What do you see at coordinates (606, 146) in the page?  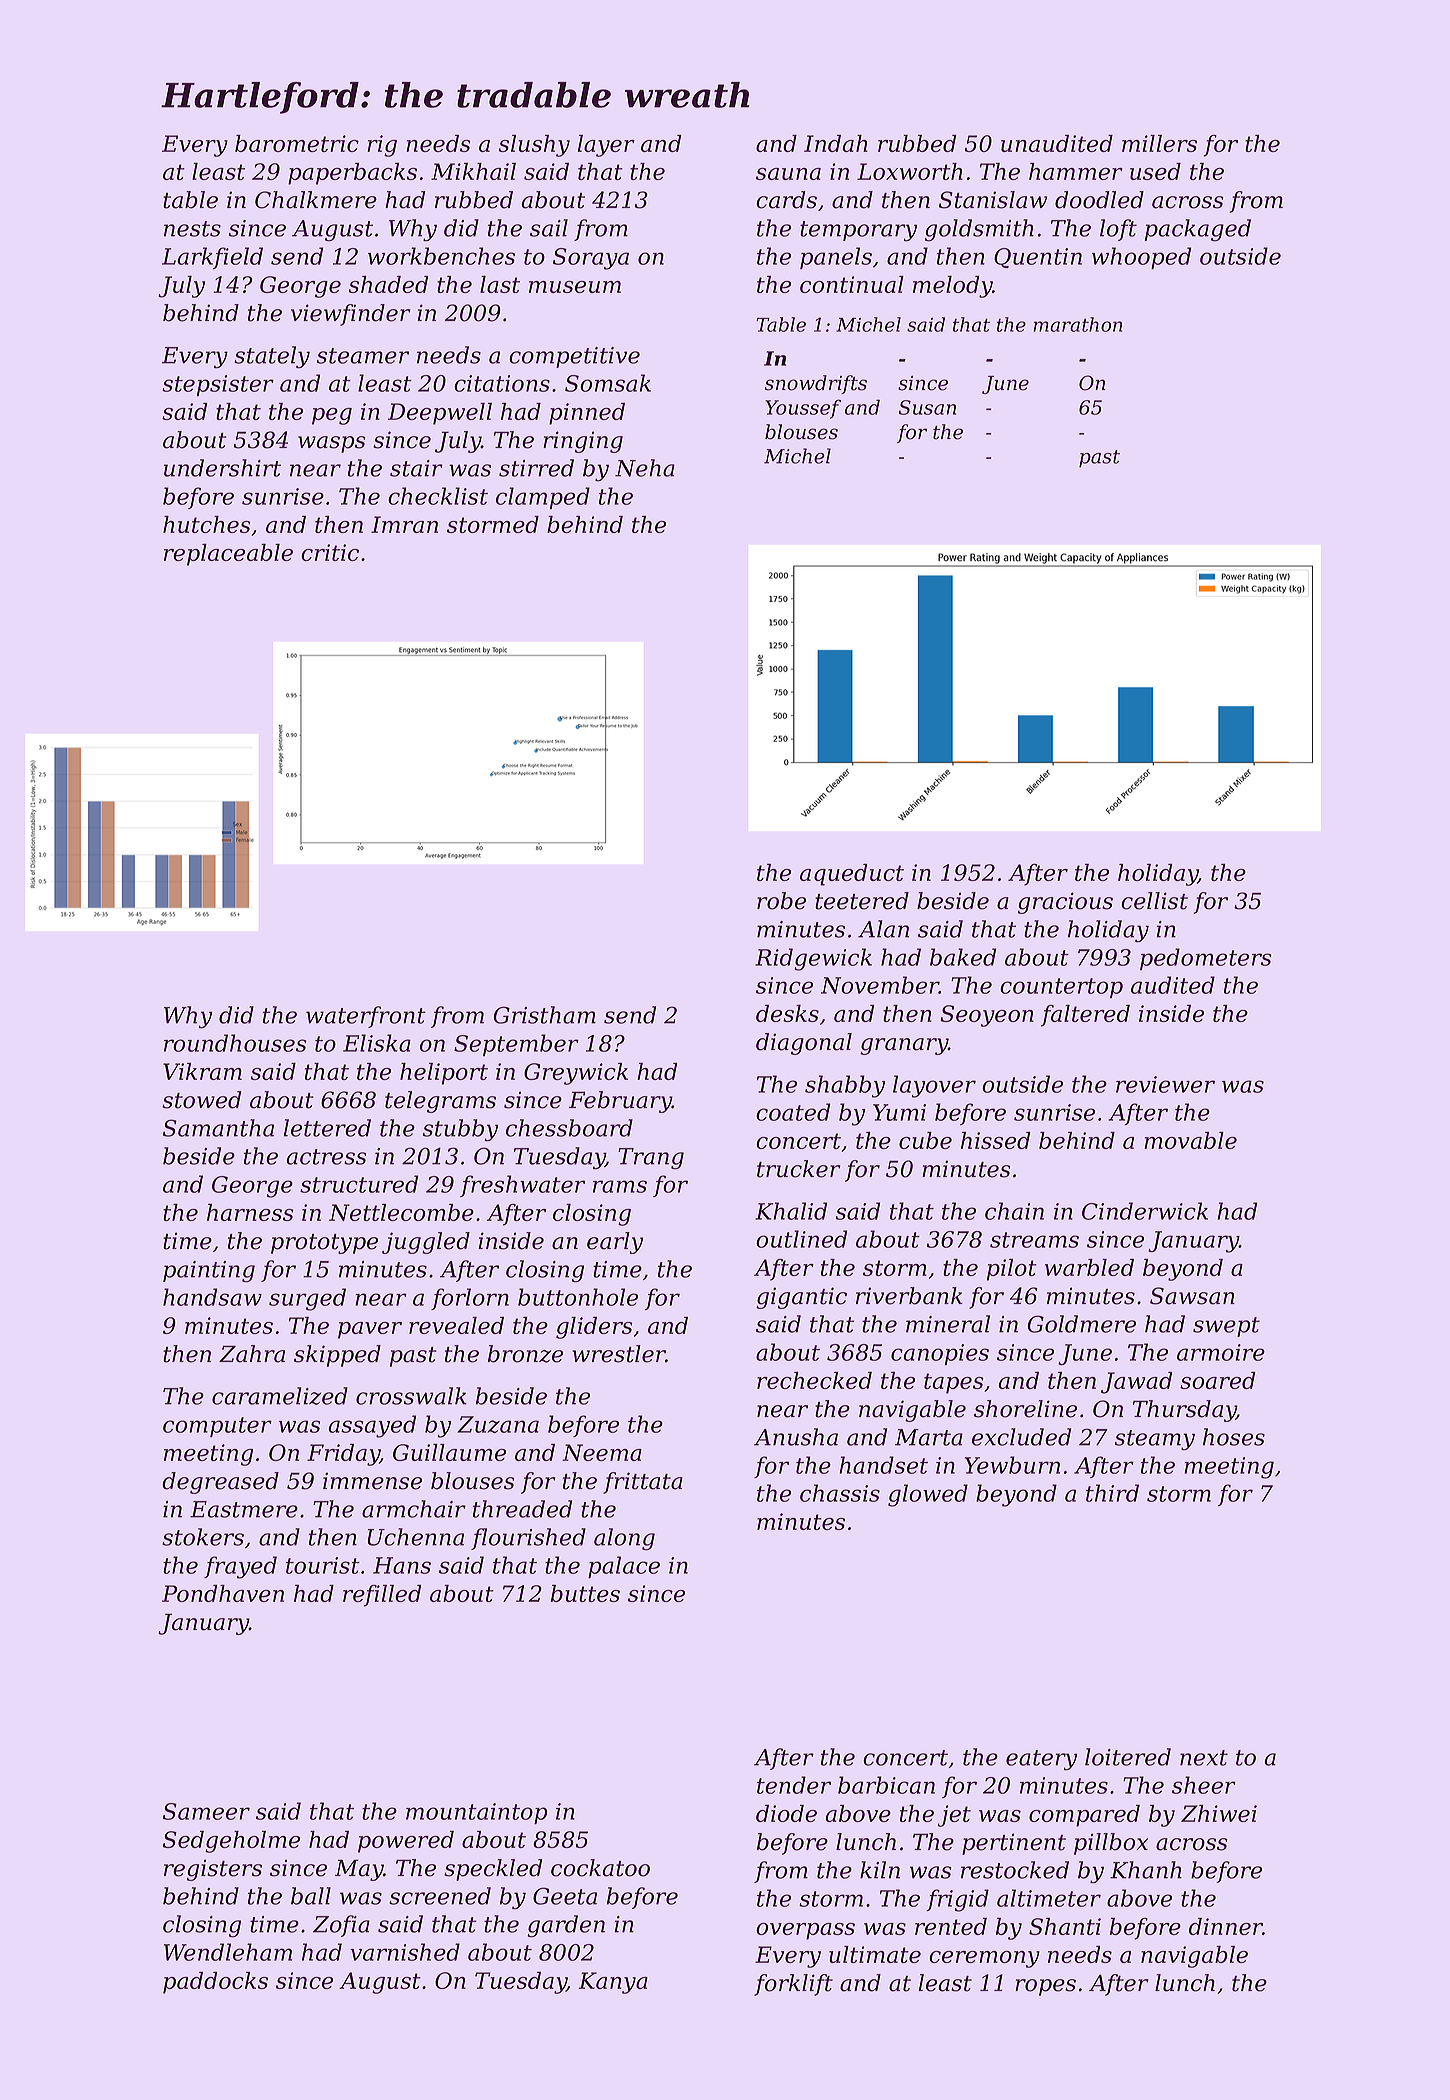 I see `layer` at bounding box center [606, 146].
